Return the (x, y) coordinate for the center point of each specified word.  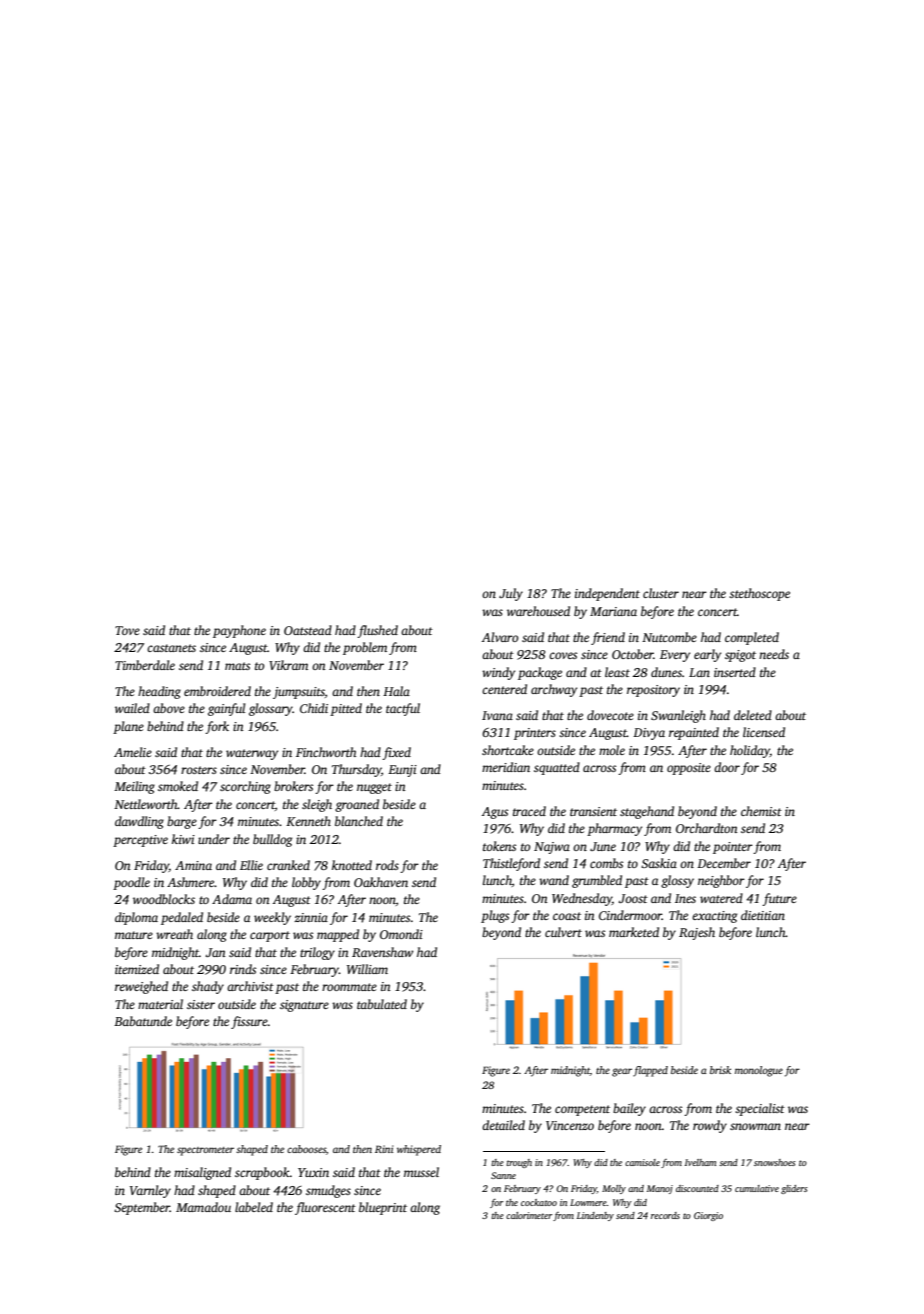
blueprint (383, 1208)
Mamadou (203, 1207)
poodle (131, 883)
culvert (563, 932)
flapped (650, 1071)
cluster (661, 593)
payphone (239, 631)
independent (607, 594)
